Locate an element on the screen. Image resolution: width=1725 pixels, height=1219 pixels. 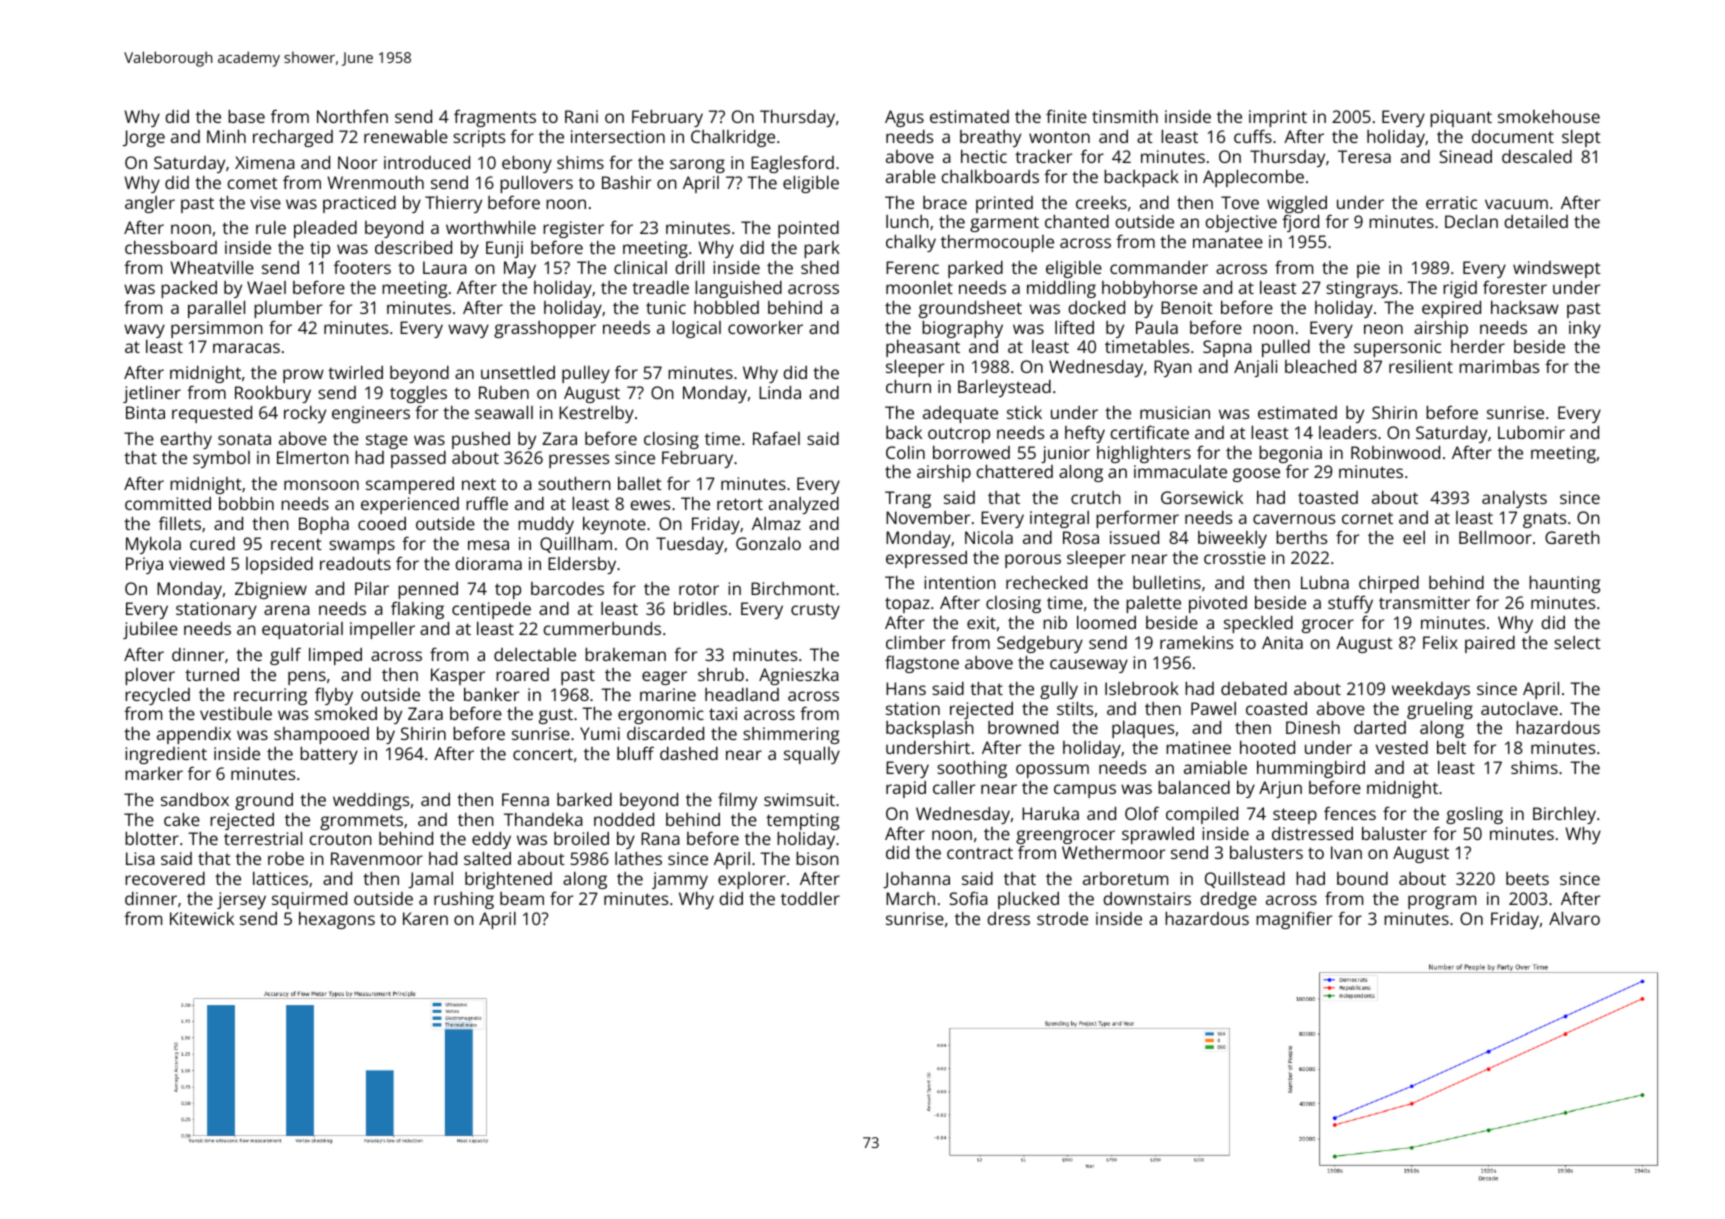
base is located at coordinates (246, 116).
